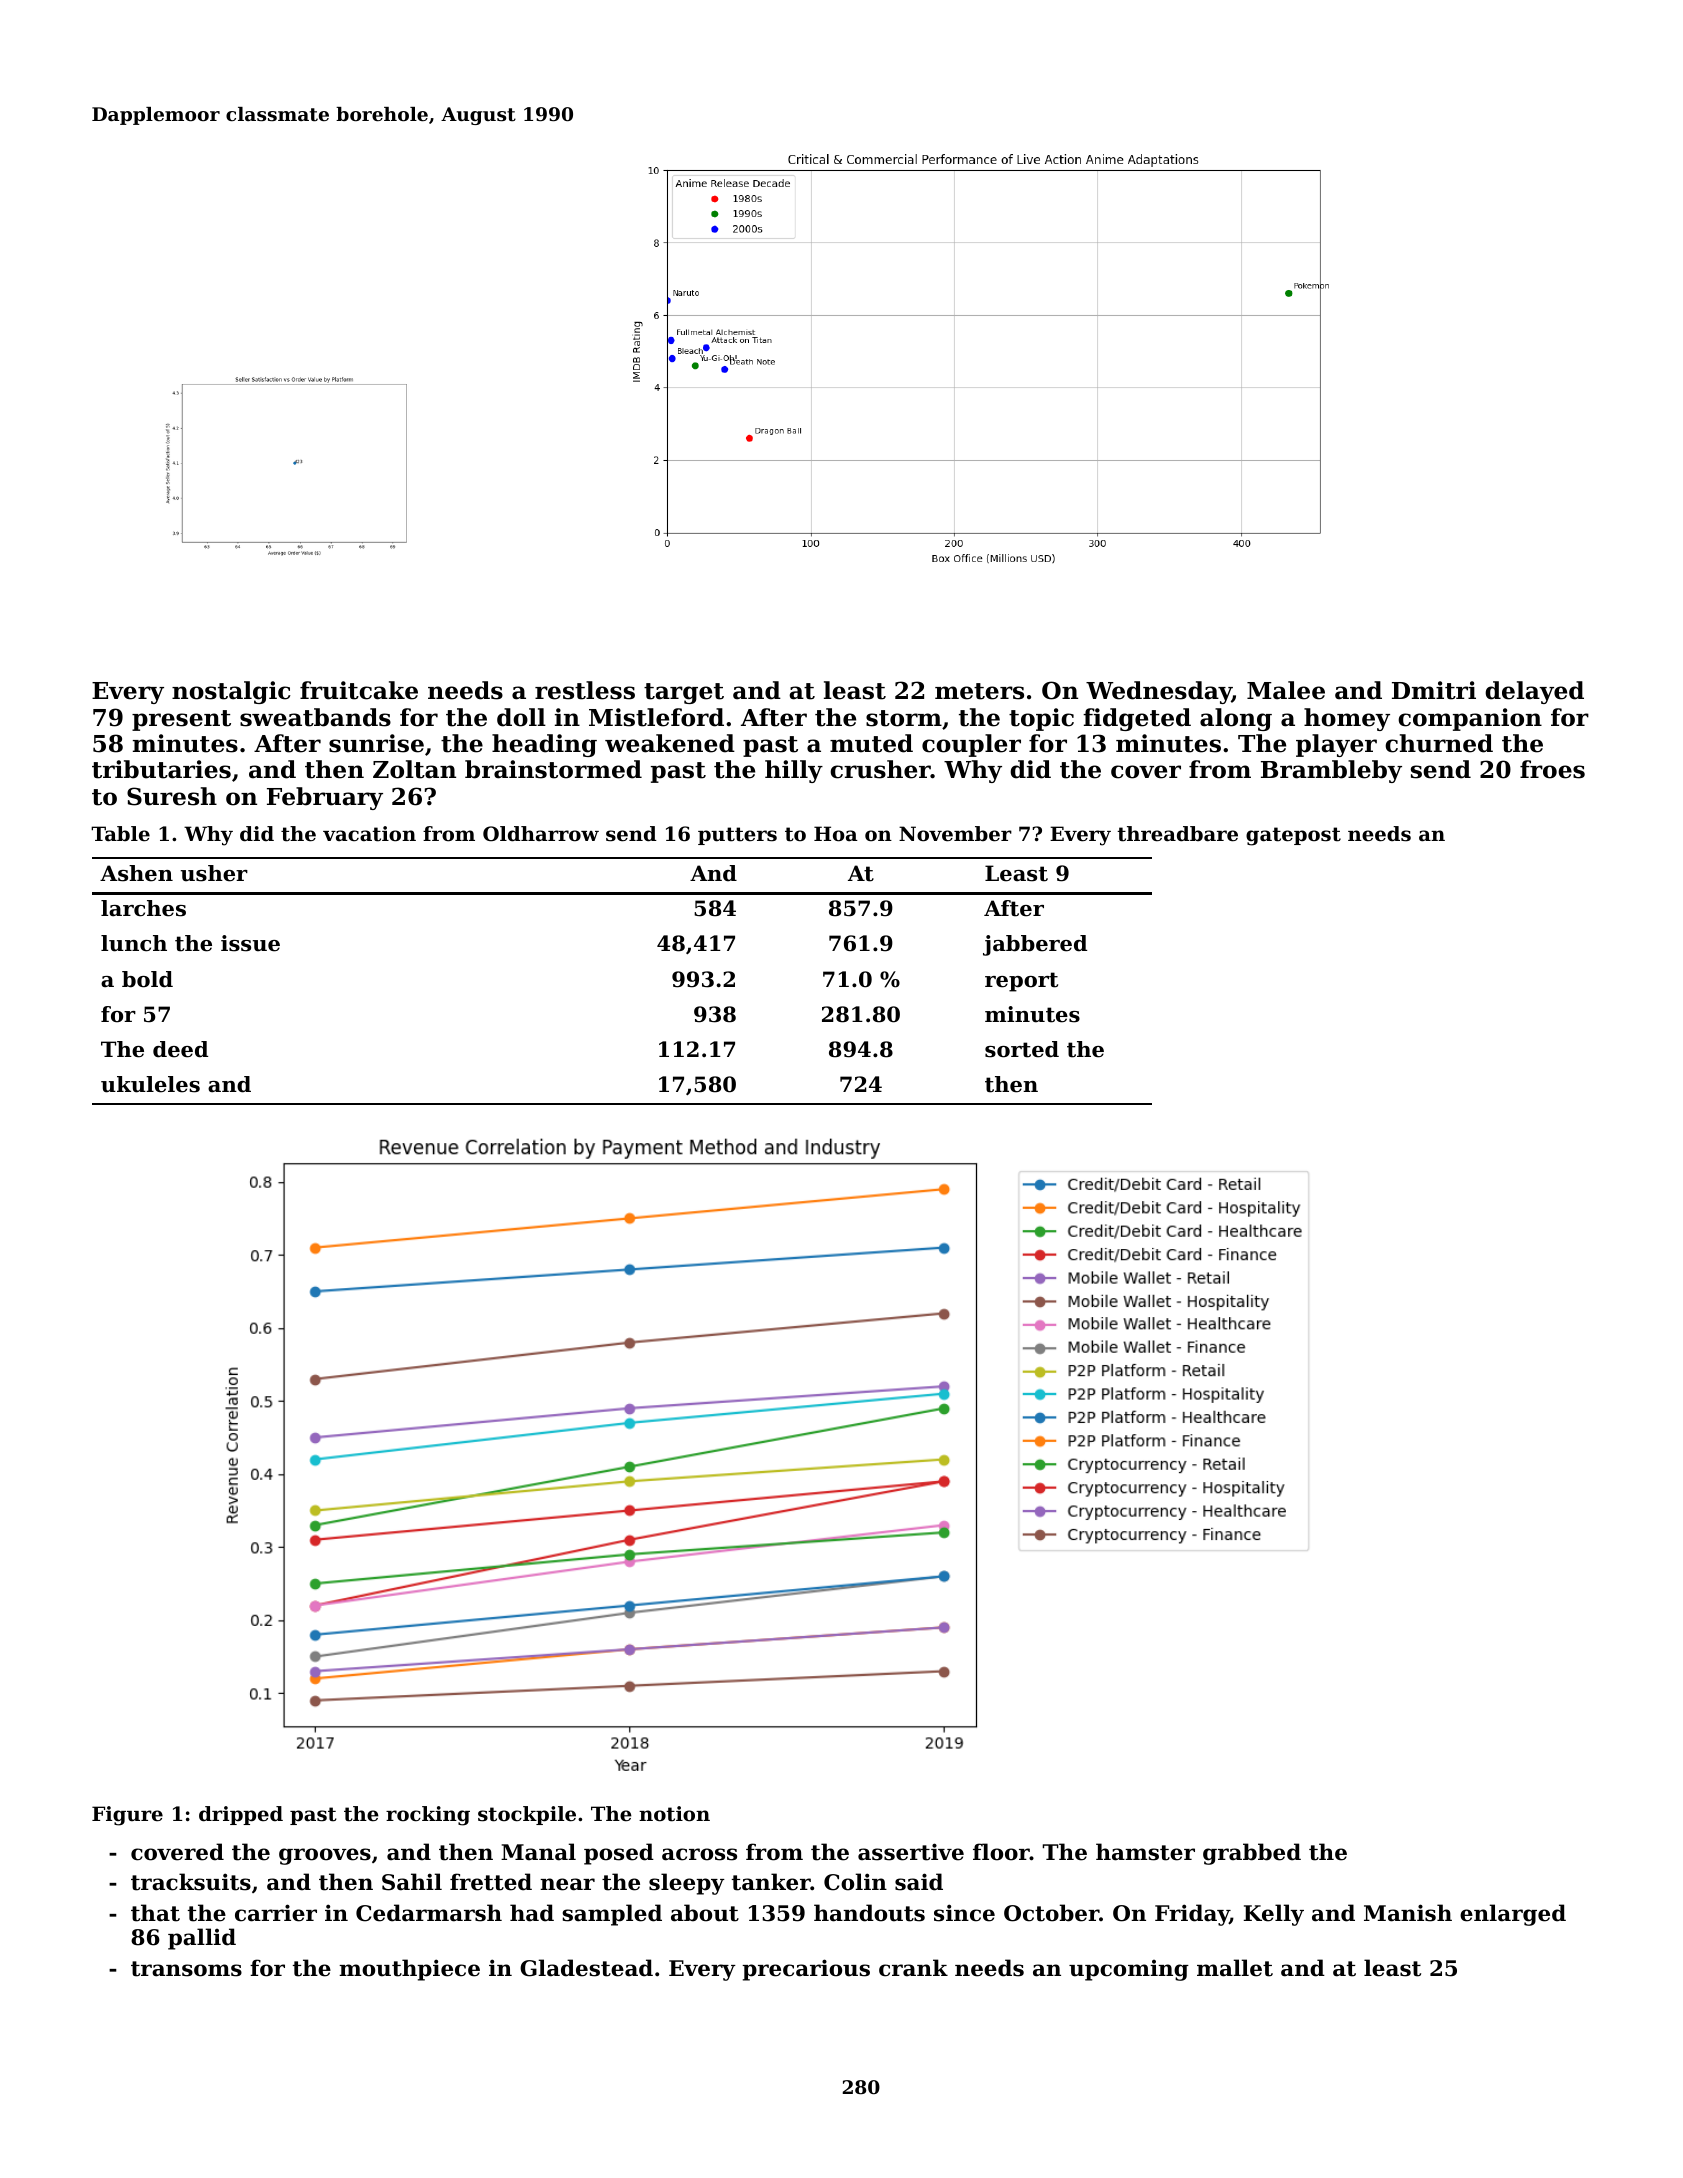 The width and height of the page is (1683, 2178). I want to click on ukuleles, so click(150, 1084).
